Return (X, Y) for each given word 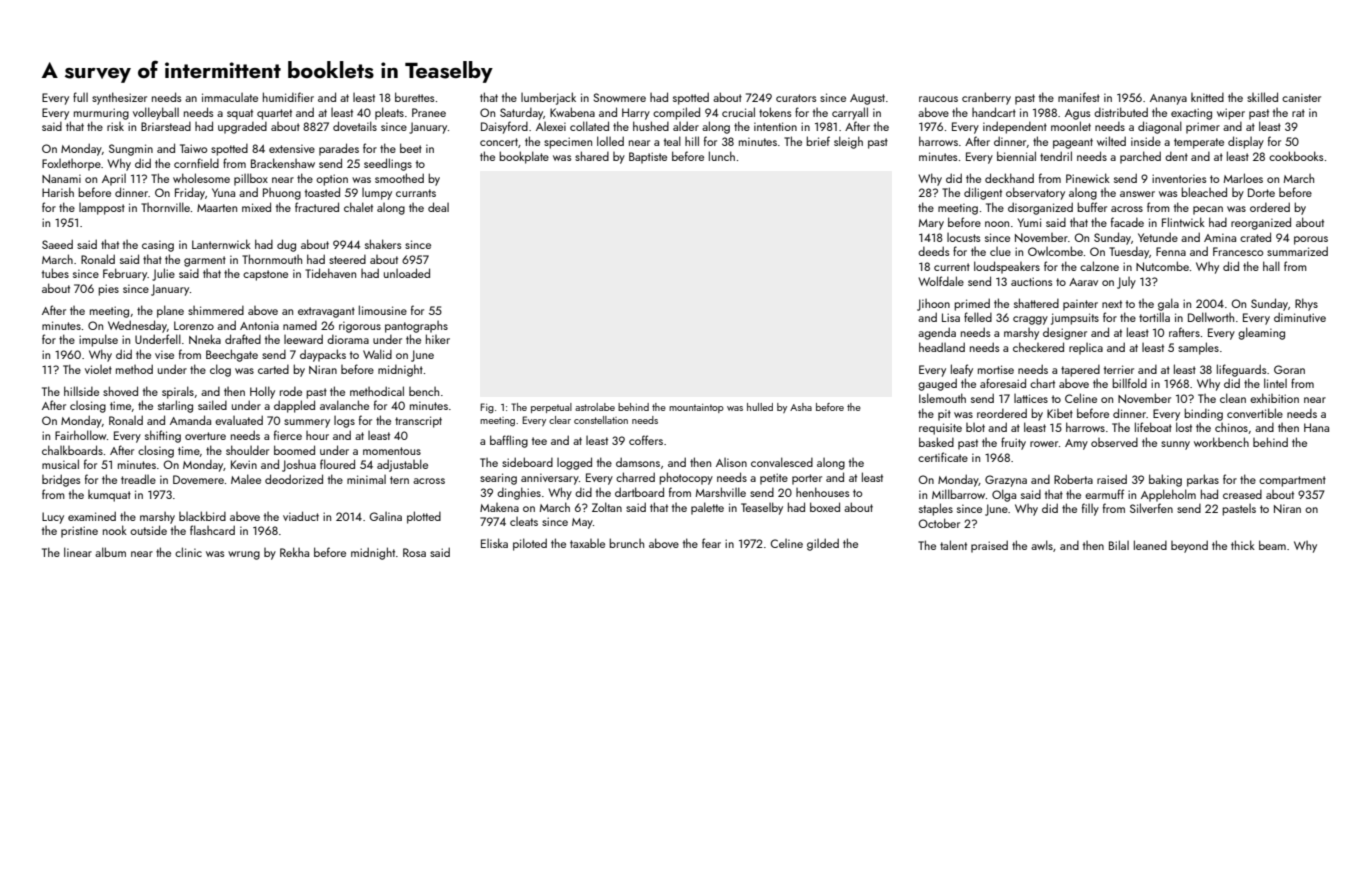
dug (286, 245)
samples (1198, 348)
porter (807, 479)
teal (672, 141)
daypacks (323, 355)
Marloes (1243, 178)
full (80, 97)
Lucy (53, 518)
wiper (1231, 114)
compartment (1292, 481)
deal (438, 207)
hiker (438, 339)
